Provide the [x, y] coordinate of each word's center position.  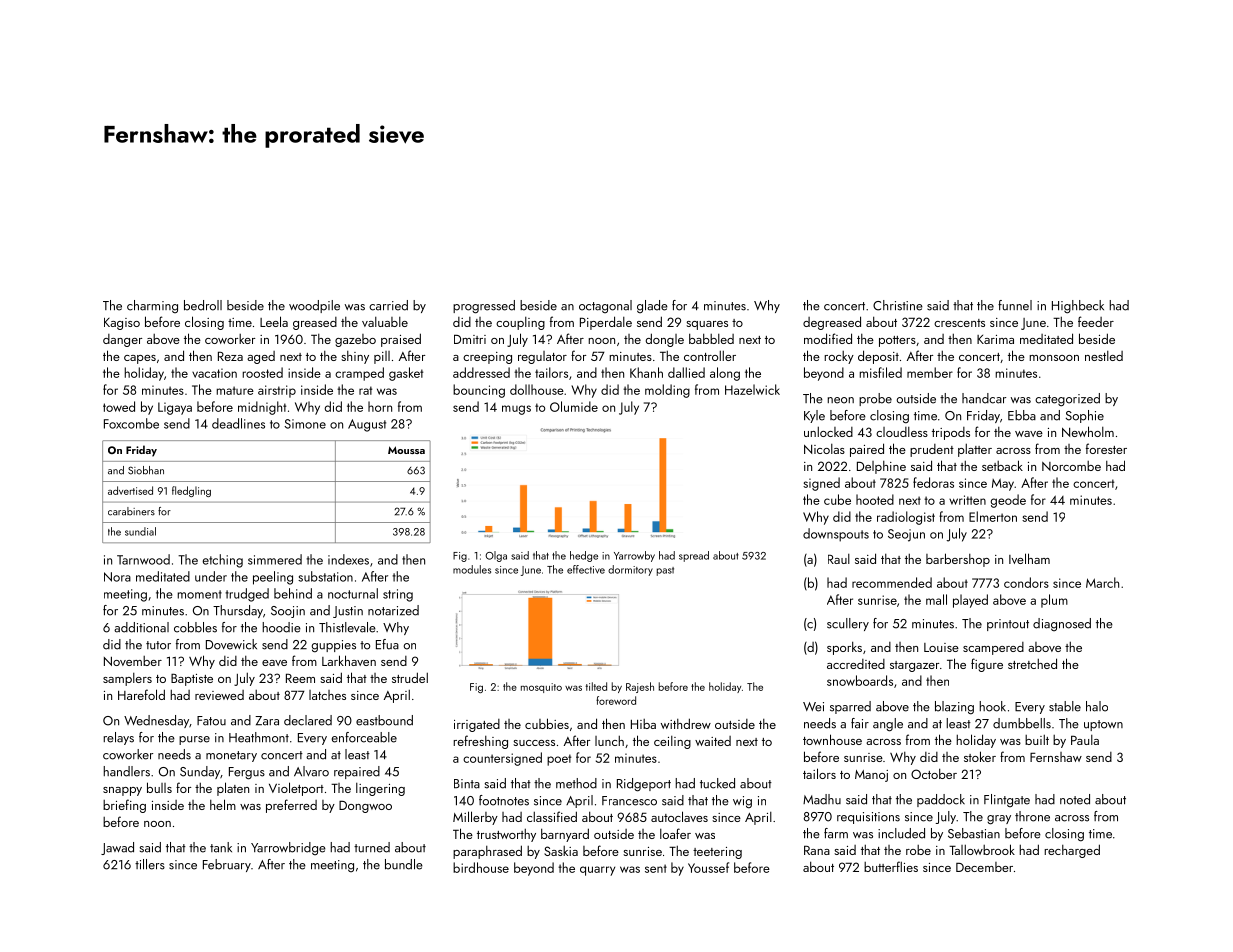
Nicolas [824, 449]
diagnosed [1062, 624]
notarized [393, 610]
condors [1026, 582]
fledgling [191, 491]
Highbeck [1078, 307]
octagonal [605, 306]
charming [152, 306]
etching [222, 561]
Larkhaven [349, 660]
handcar [984, 398]
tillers [150, 864]
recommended [892, 582]
